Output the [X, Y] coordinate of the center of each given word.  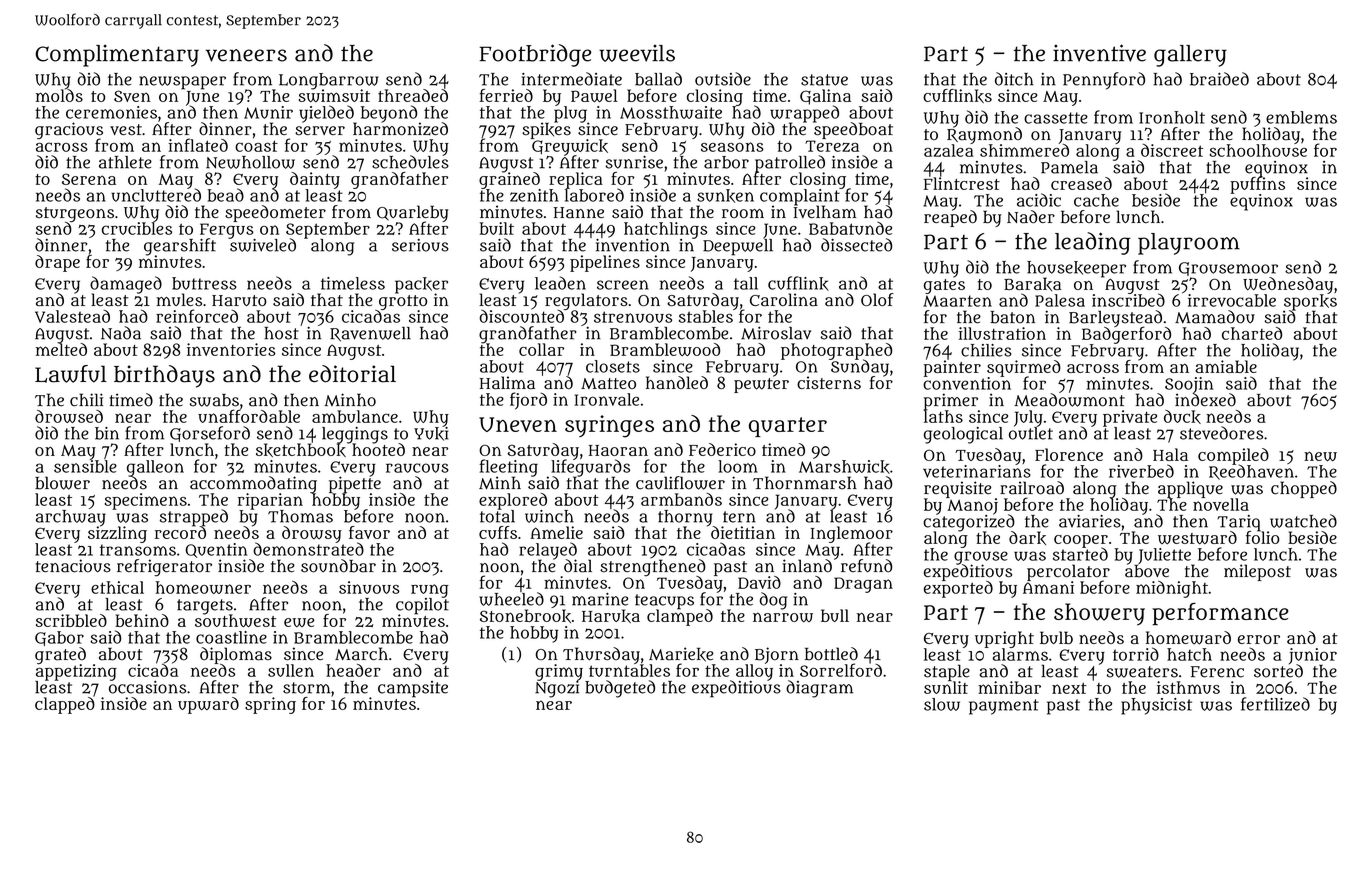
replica [576, 180]
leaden [560, 283]
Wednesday [1288, 285]
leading [1093, 243]
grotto [403, 302]
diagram [819, 689]
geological [963, 435]
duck [1182, 417]
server [320, 131]
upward [208, 705]
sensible [85, 466]
